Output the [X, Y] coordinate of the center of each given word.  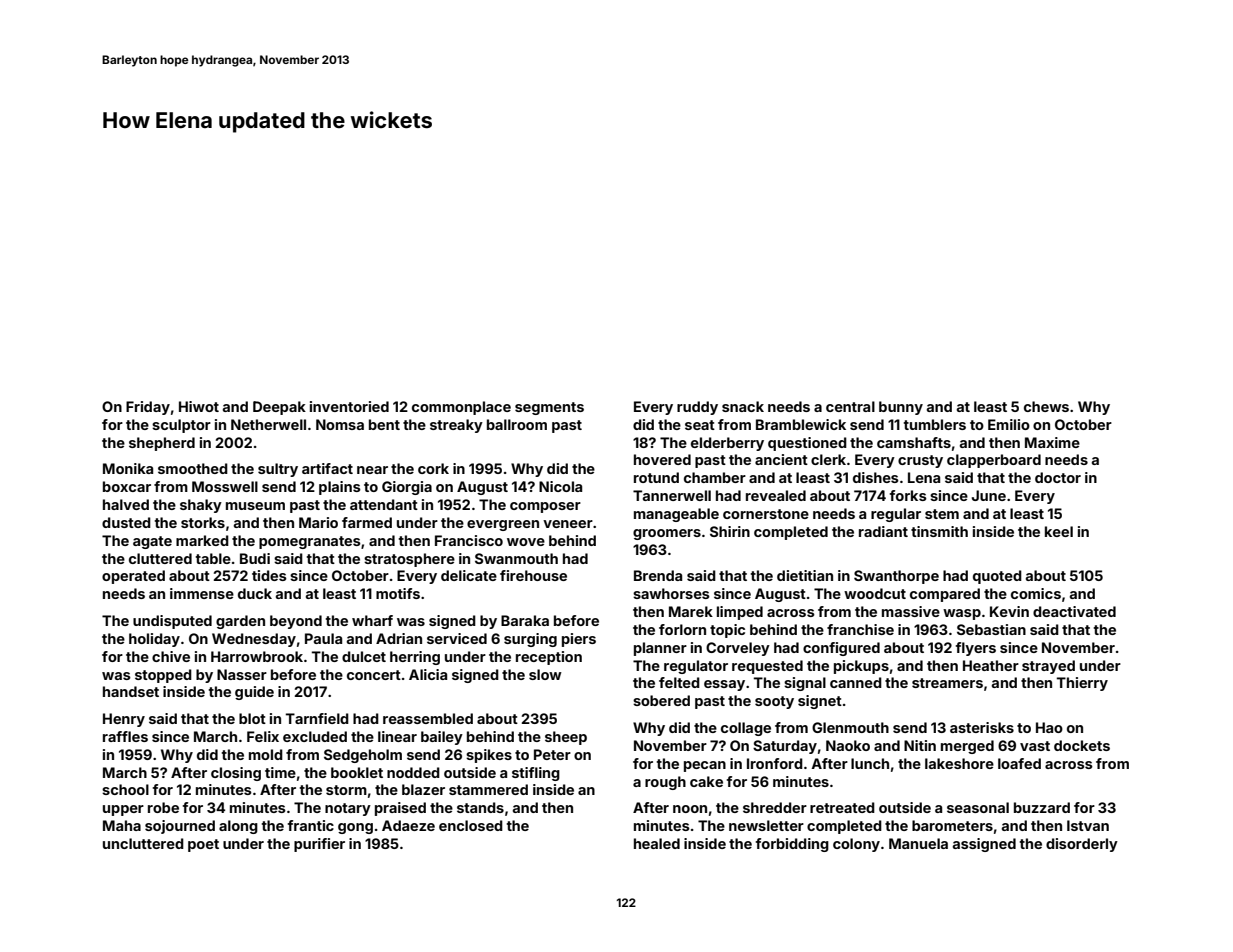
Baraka [525, 620]
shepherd [162, 444]
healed [657, 843]
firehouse [533, 575]
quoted [997, 577]
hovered [662, 459]
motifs [398, 593]
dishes [876, 477]
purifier [319, 845]
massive [911, 611]
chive [171, 656]
